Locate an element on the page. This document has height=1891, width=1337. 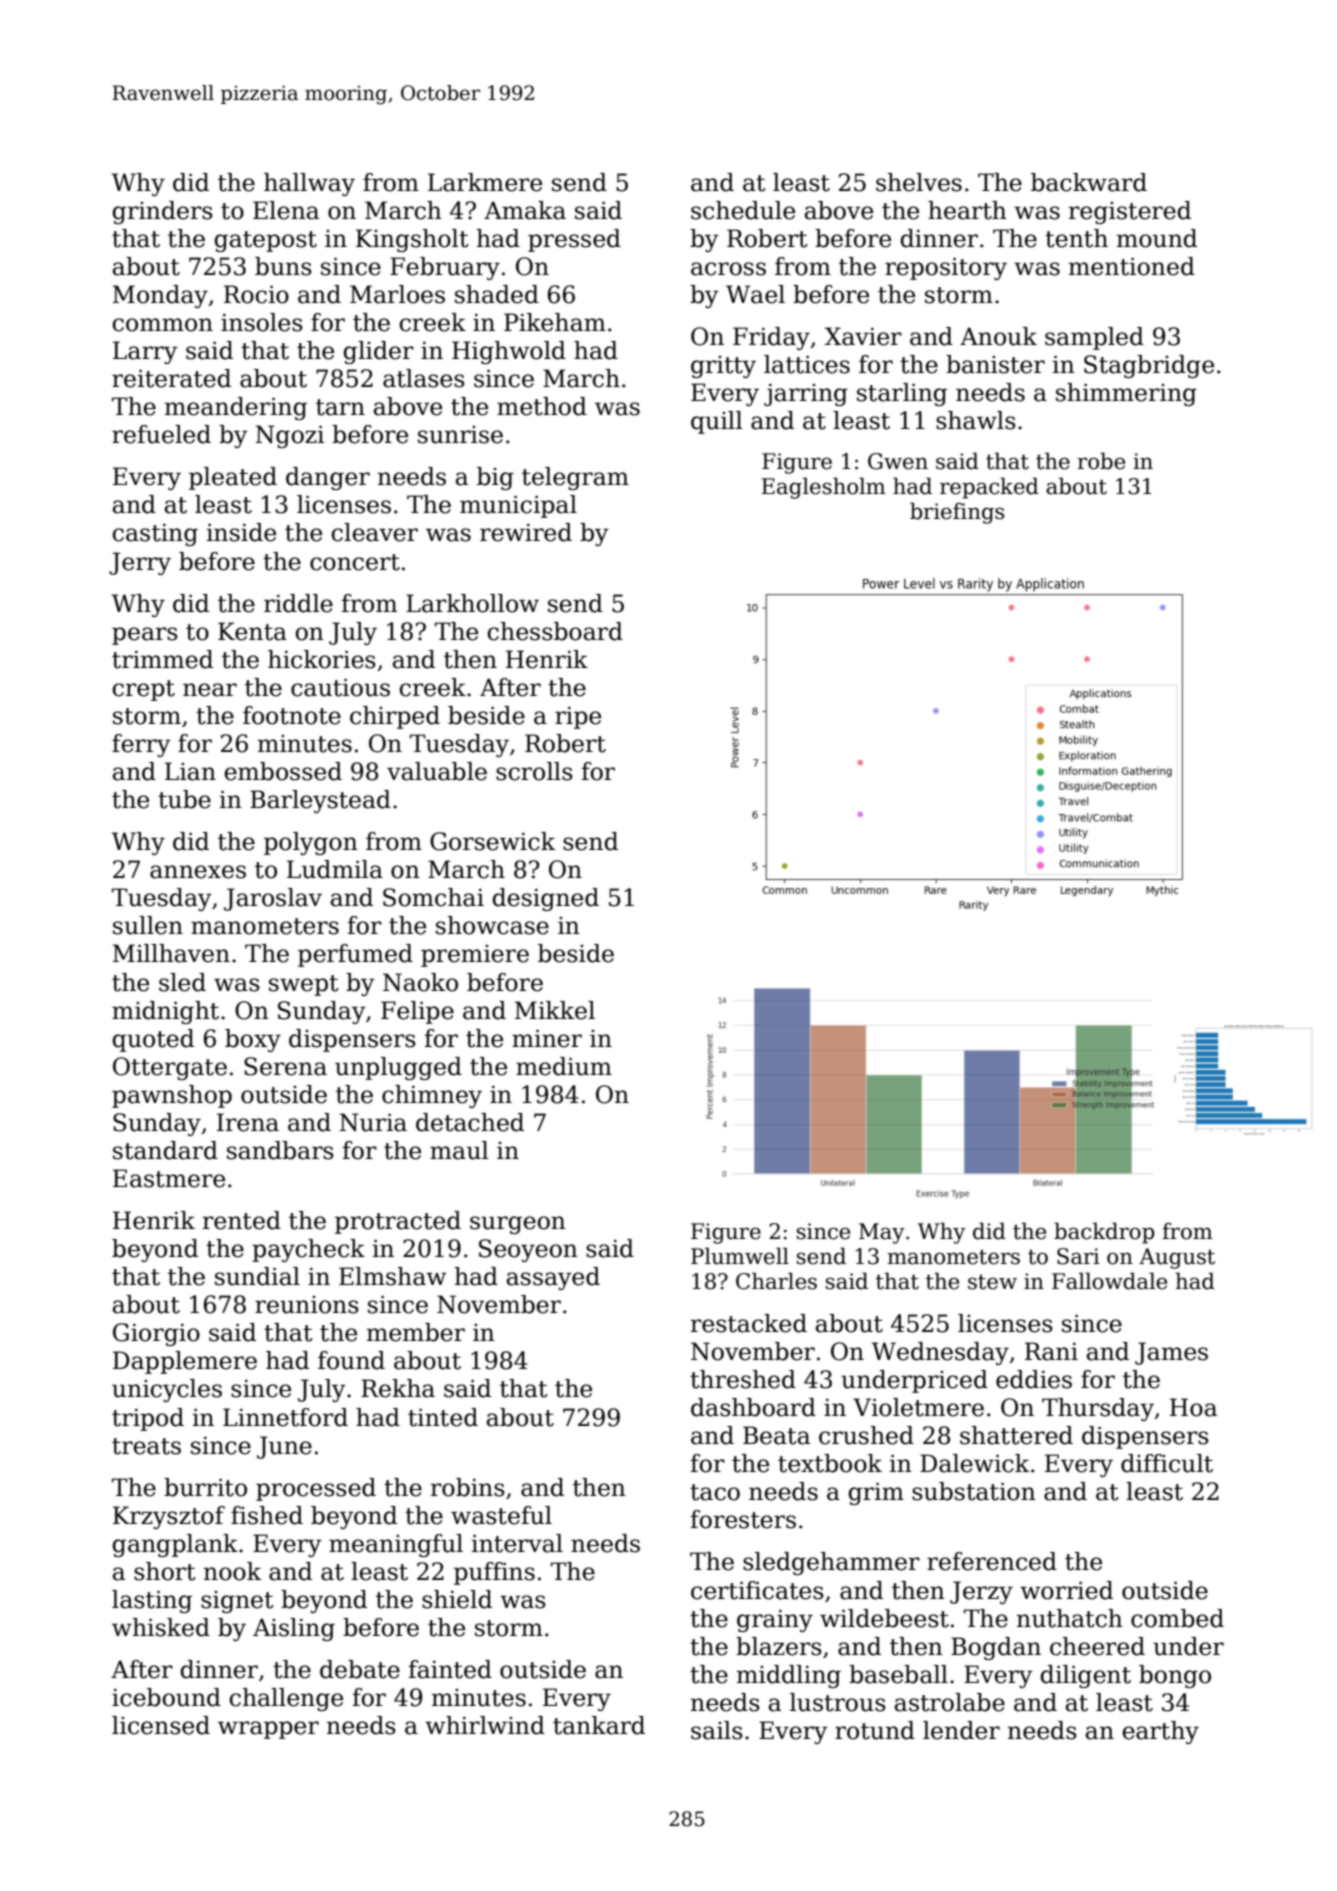
repacked is located at coordinates (989, 488).
